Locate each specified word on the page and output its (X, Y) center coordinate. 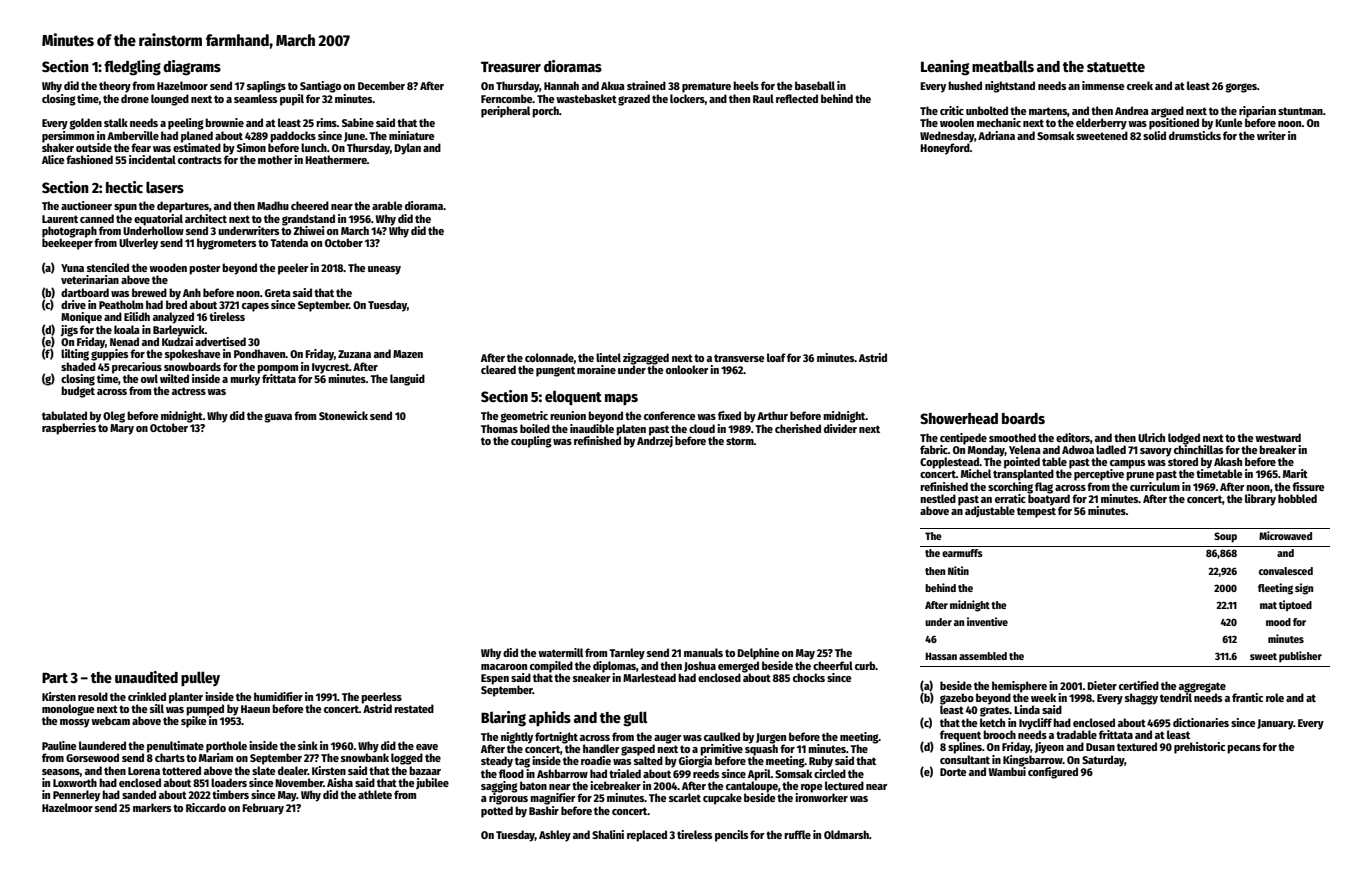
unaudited (146, 677)
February (263, 809)
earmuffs (962, 553)
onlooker (687, 369)
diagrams (192, 68)
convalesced (1286, 571)
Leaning (945, 68)
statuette (1116, 67)
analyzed (173, 318)
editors (1073, 437)
